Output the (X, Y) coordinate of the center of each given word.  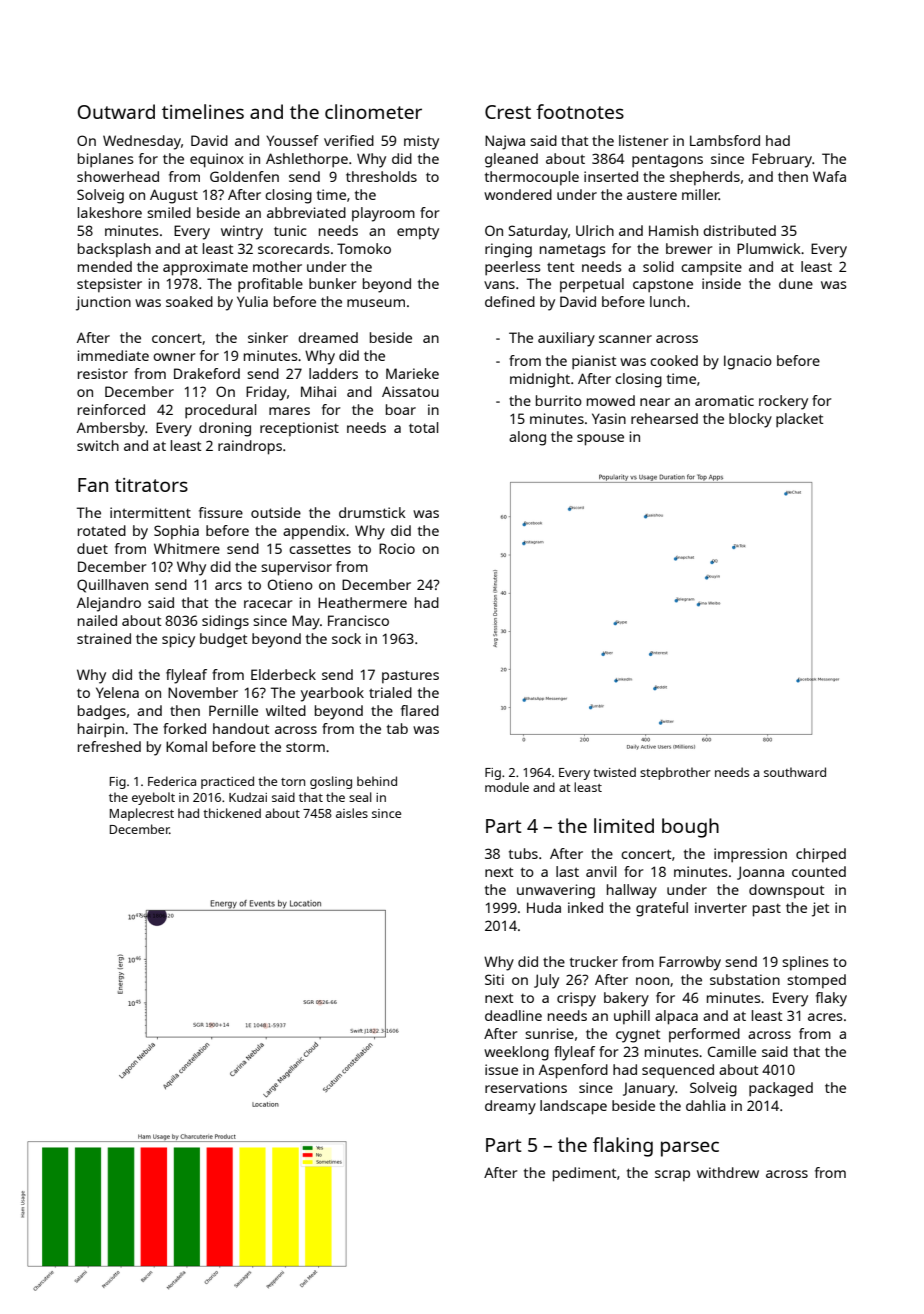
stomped (816, 981)
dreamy (510, 1107)
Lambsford (725, 140)
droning (225, 429)
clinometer (373, 111)
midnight (540, 380)
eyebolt (153, 798)
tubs (523, 853)
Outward (116, 111)
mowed (611, 400)
